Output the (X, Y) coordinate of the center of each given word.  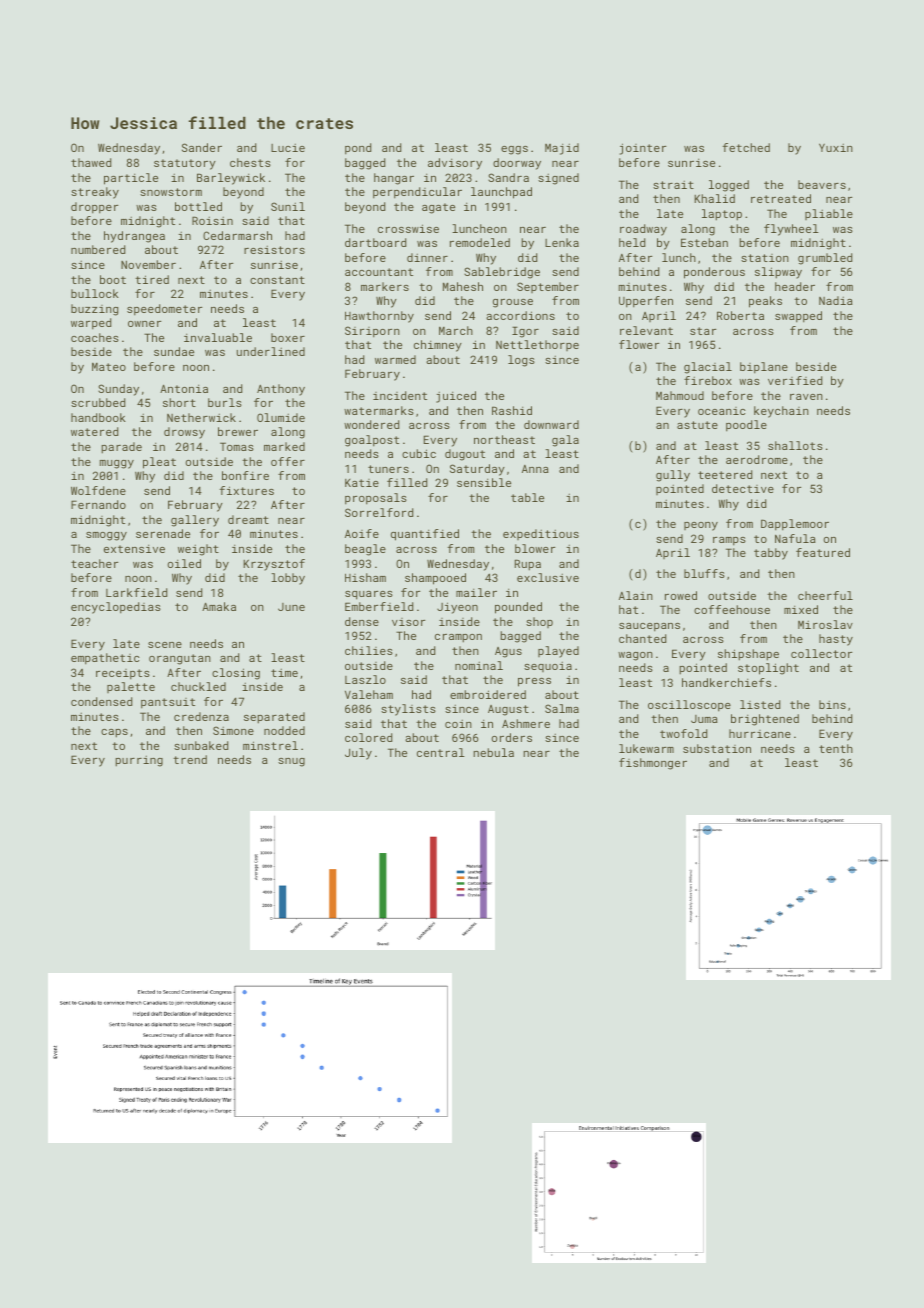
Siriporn (372, 332)
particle (131, 179)
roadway (643, 230)
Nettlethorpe (537, 345)
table (527, 497)
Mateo (109, 366)
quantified (425, 535)
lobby (288, 579)
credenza (201, 716)
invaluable (218, 337)
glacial (708, 368)
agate (438, 208)
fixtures (246, 490)
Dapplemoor (795, 525)
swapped (798, 317)
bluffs (704, 573)
